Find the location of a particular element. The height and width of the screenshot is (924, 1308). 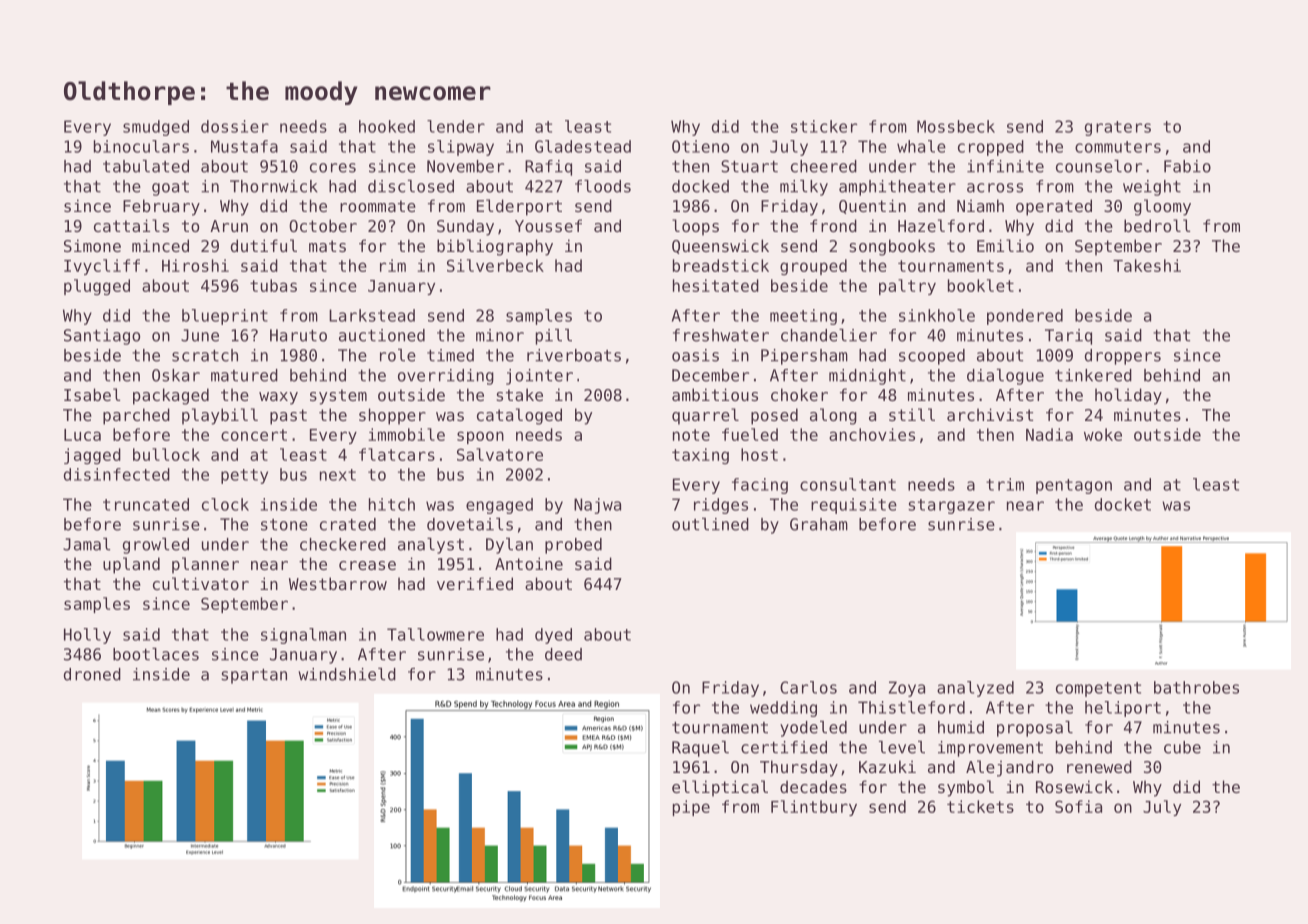

Simone is located at coordinates (92, 245).
